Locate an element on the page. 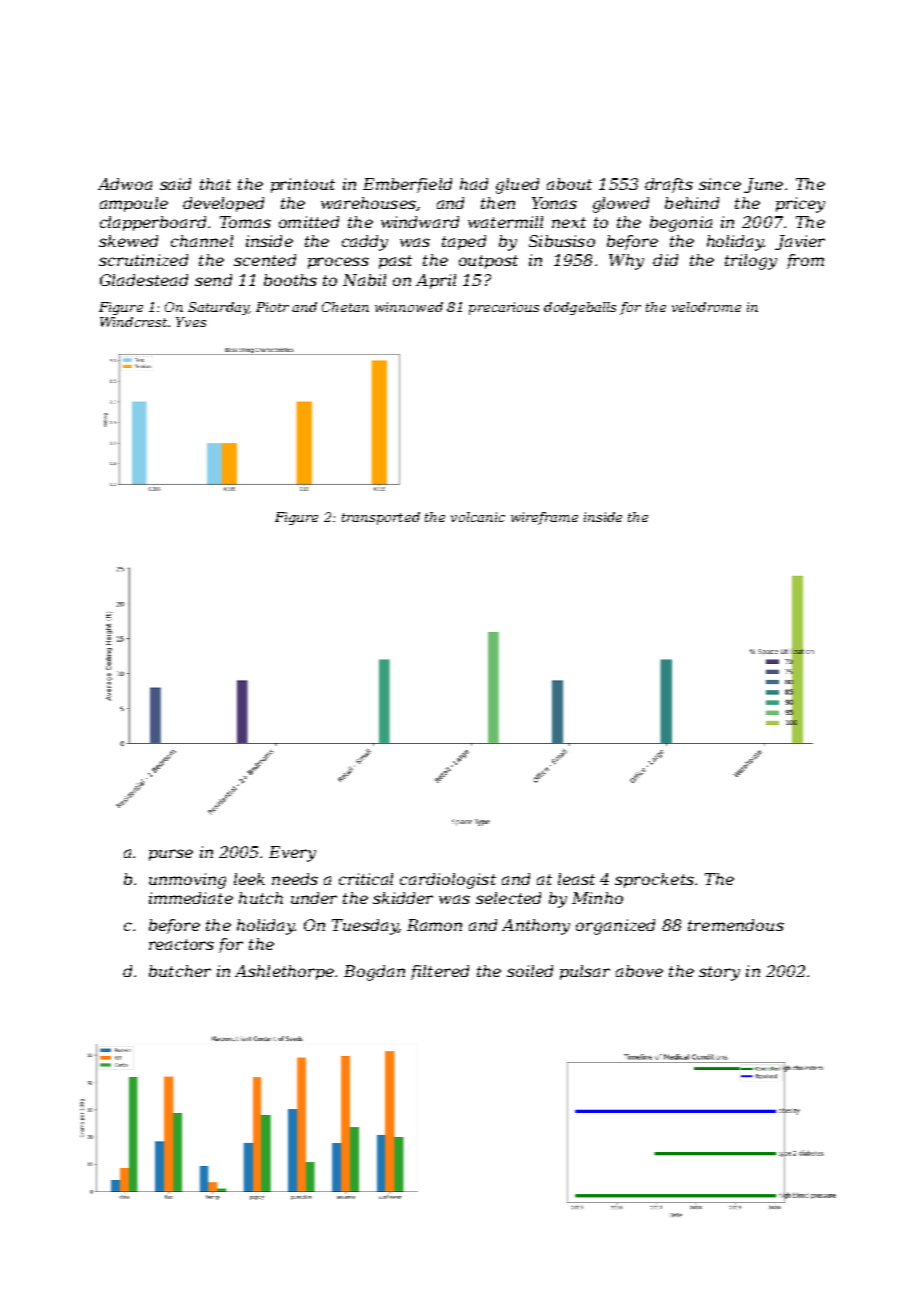 The height and width of the document is (1311, 924). scented is located at coordinates (265, 260).
